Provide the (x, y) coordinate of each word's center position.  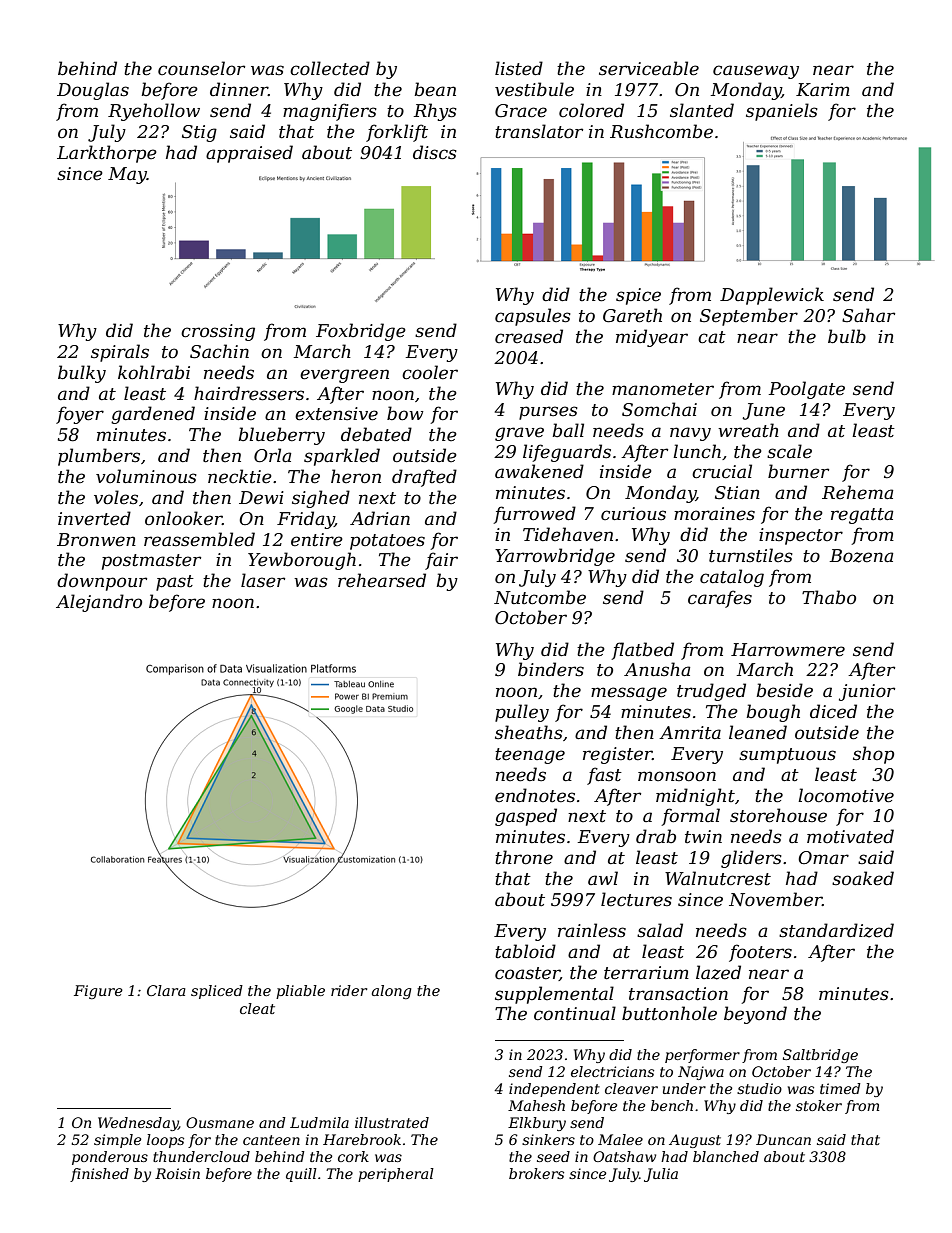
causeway (756, 72)
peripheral (396, 1175)
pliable (300, 992)
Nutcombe (540, 597)
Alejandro (99, 603)
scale (789, 451)
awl (603, 878)
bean (435, 89)
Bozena (861, 556)
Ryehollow (154, 112)
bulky (82, 374)
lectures (636, 899)
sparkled (342, 457)
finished (99, 1175)
